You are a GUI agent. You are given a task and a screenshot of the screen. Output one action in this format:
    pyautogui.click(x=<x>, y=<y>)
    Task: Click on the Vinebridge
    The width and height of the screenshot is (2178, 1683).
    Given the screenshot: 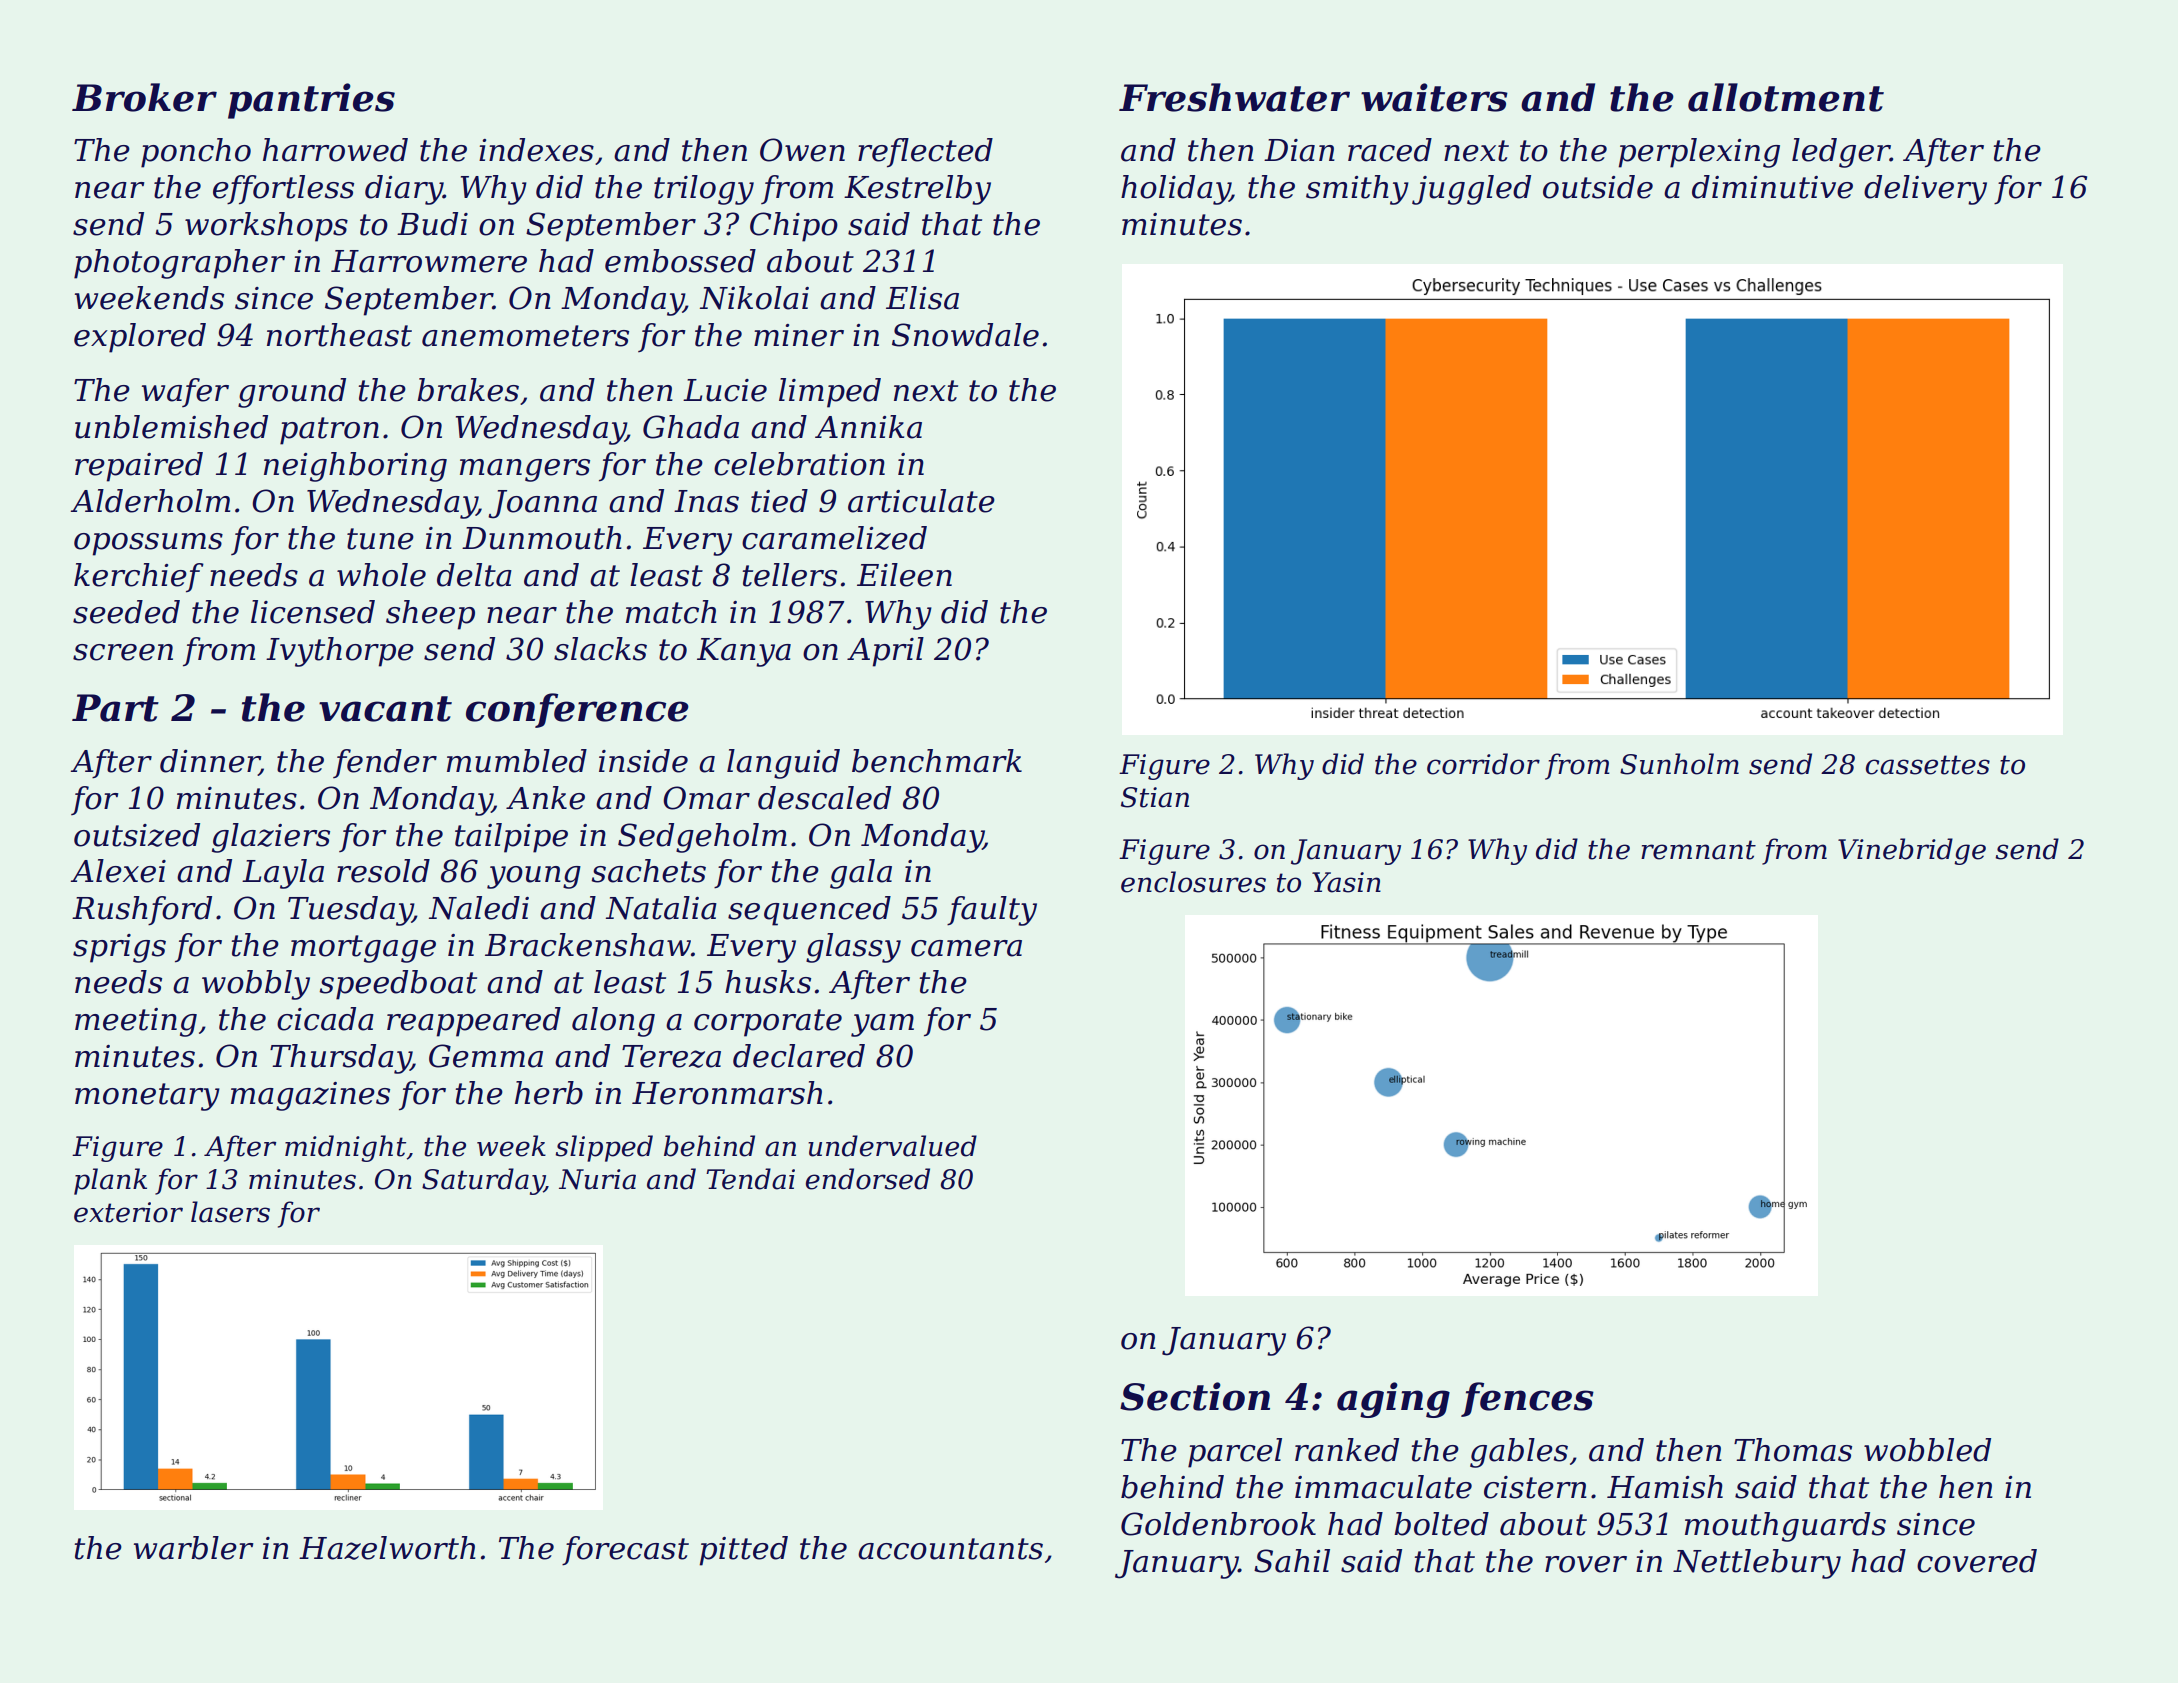 What is the action you would take?
    pyautogui.click(x=1912, y=851)
